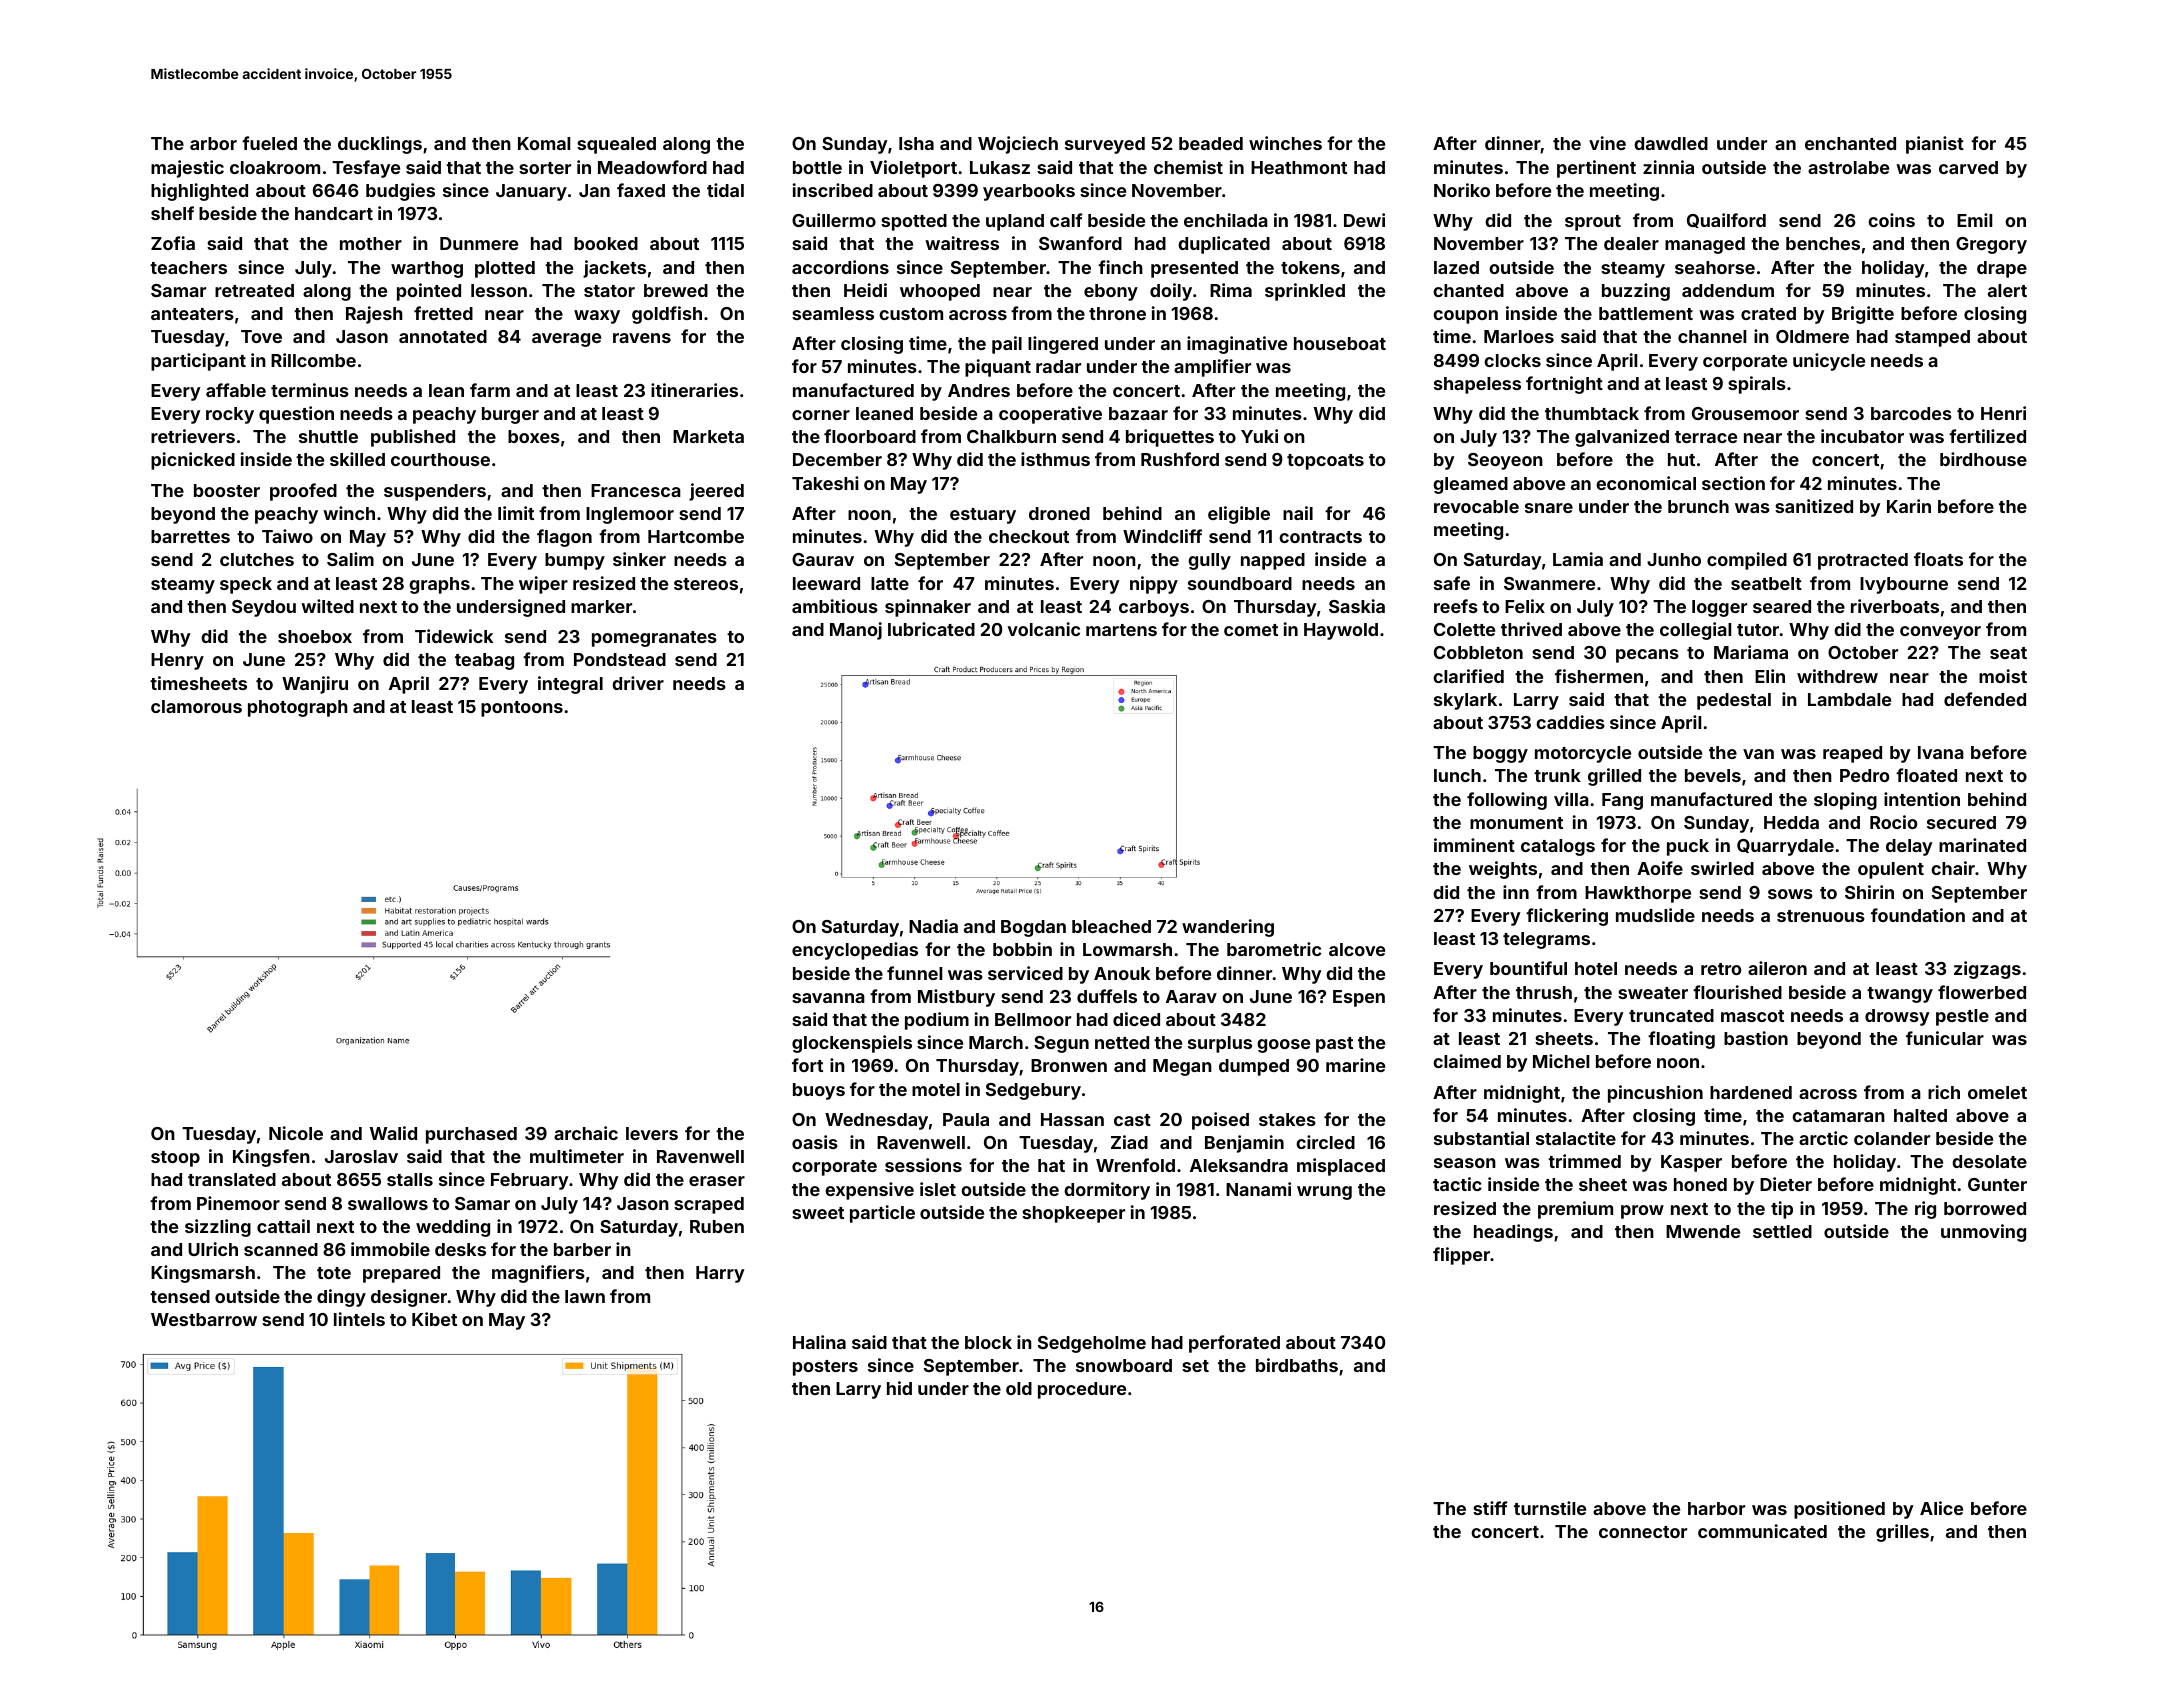  I want to click on Paula, so click(966, 1119).
